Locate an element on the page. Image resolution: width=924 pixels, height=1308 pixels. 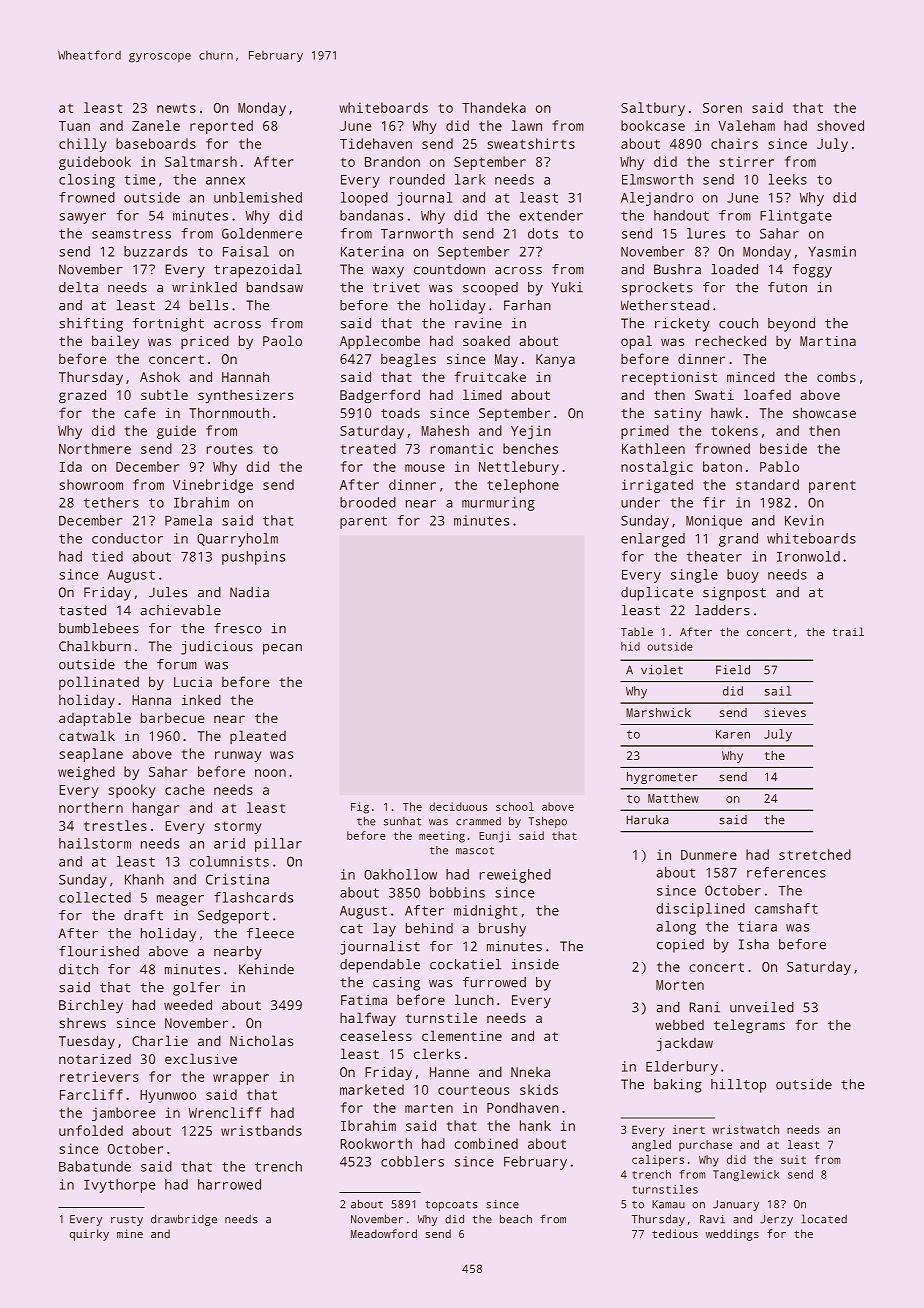
stormy is located at coordinates (238, 827).
